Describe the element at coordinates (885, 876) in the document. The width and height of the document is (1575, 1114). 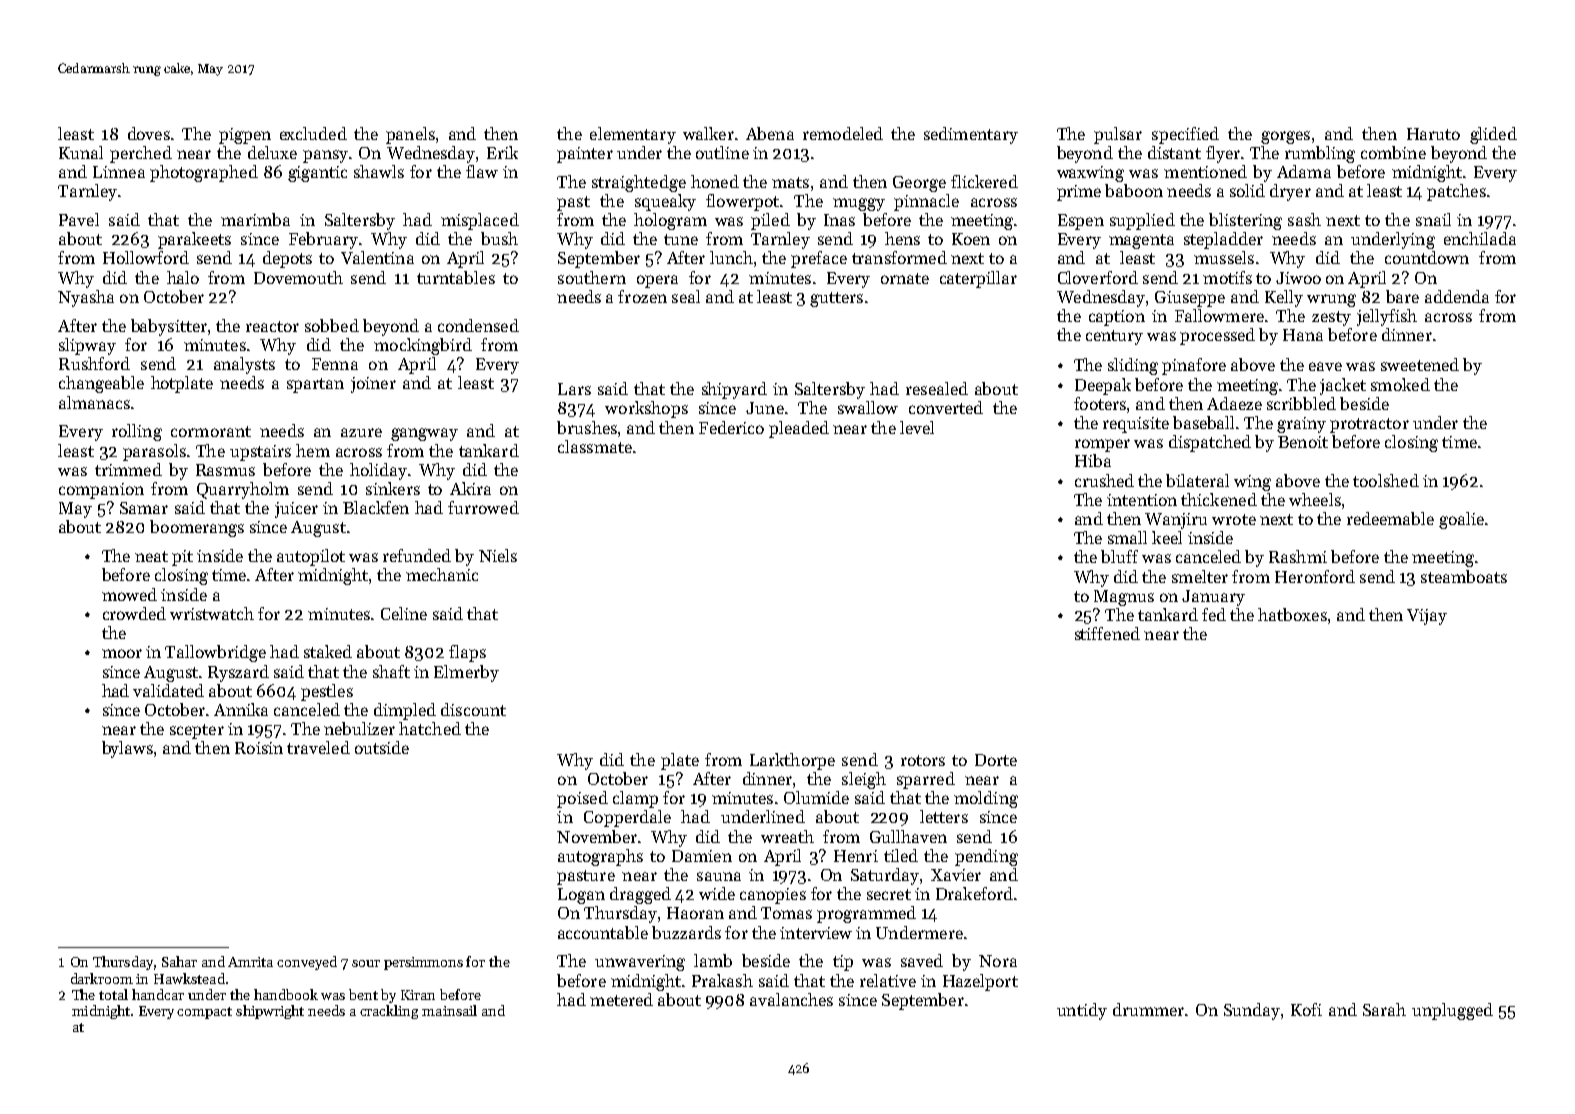
I see `Saturday` at that location.
